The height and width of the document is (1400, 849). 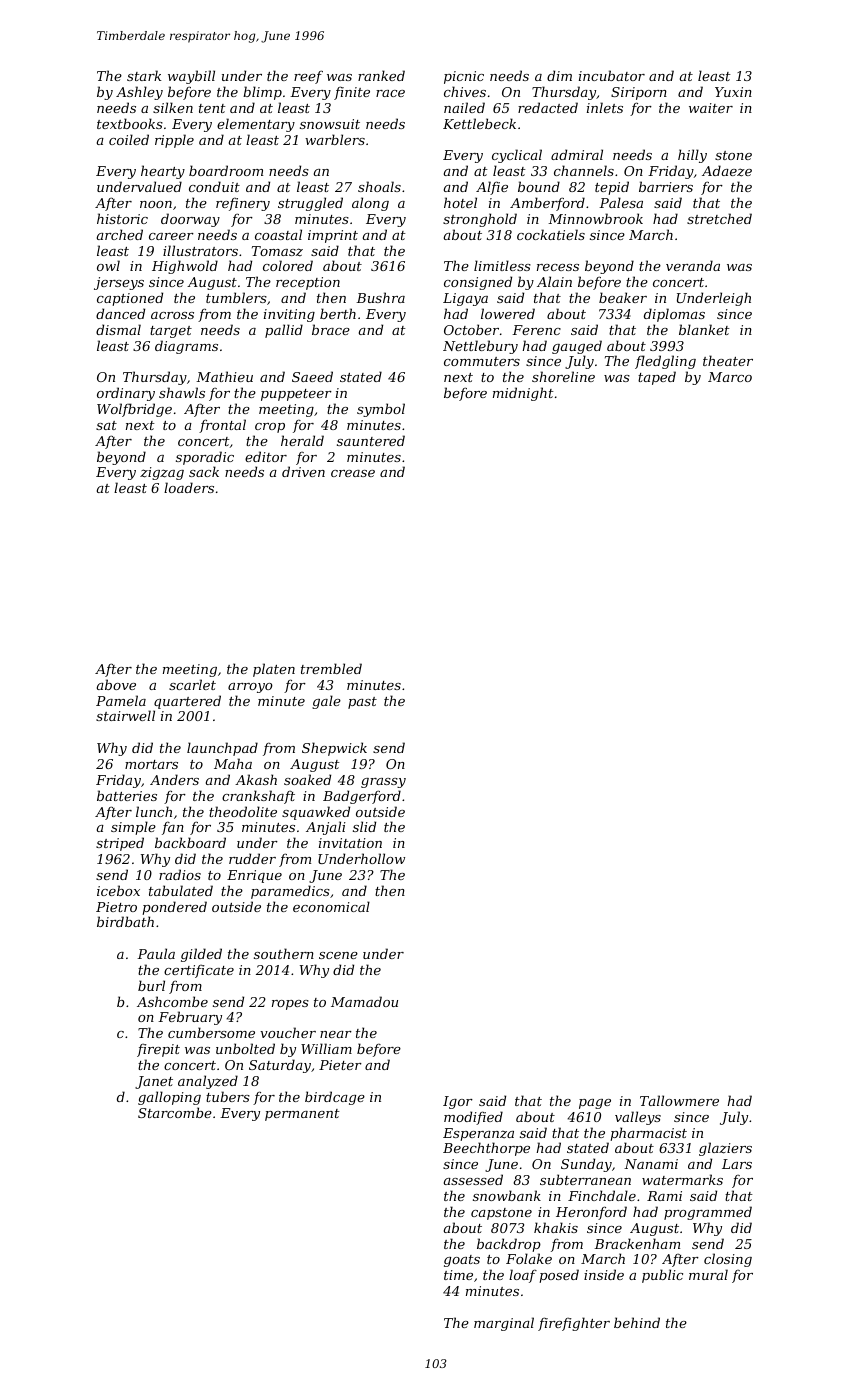 What do you see at coordinates (243, 204) in the document?
I see `refinery` at bounding box center [243, 204].
